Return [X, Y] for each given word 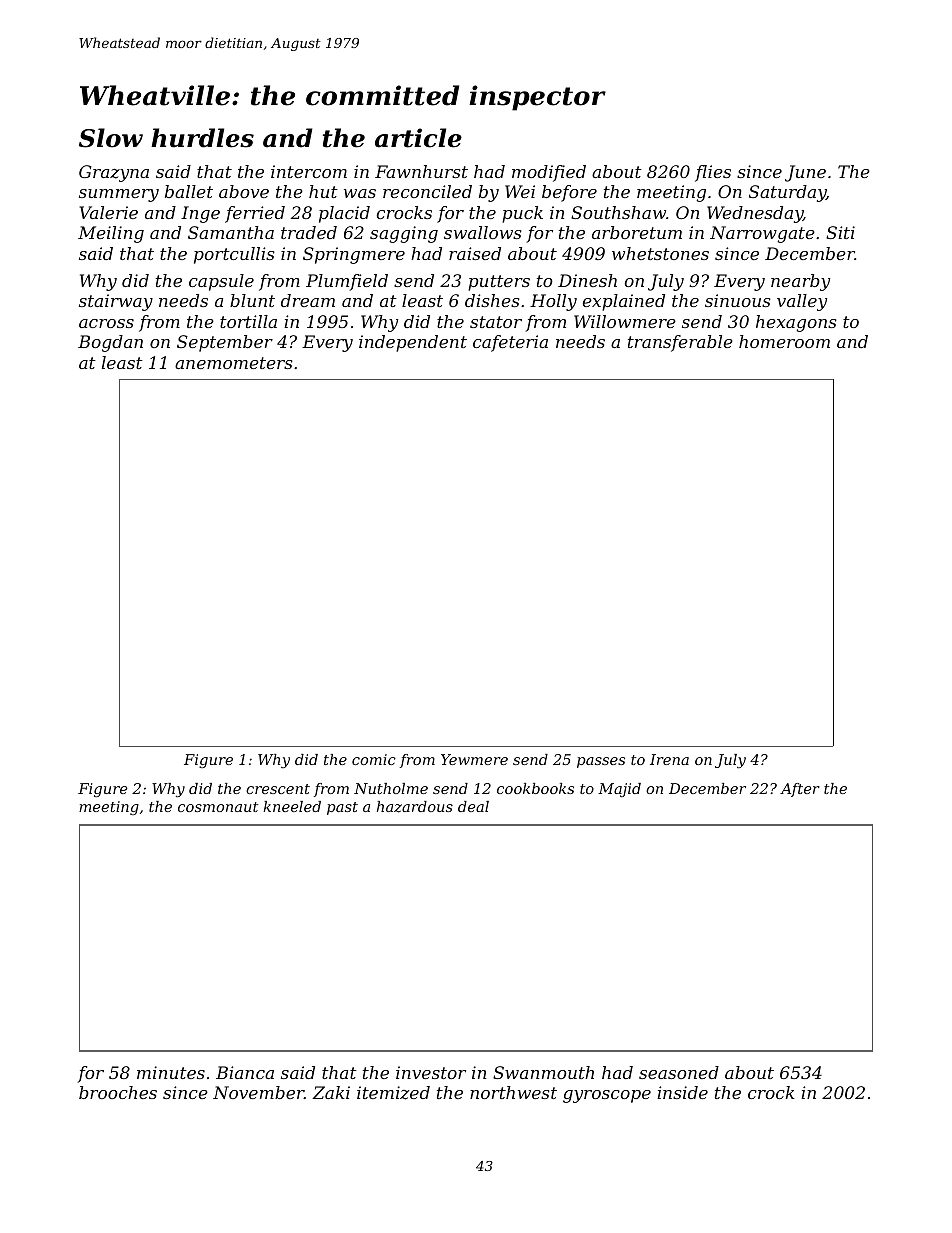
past [342, 808]
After [800, 790]
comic [374, 759]
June [805, 173]
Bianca [245, 1072]
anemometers [234, 363]
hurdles [202, 138]
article [418, 138]
